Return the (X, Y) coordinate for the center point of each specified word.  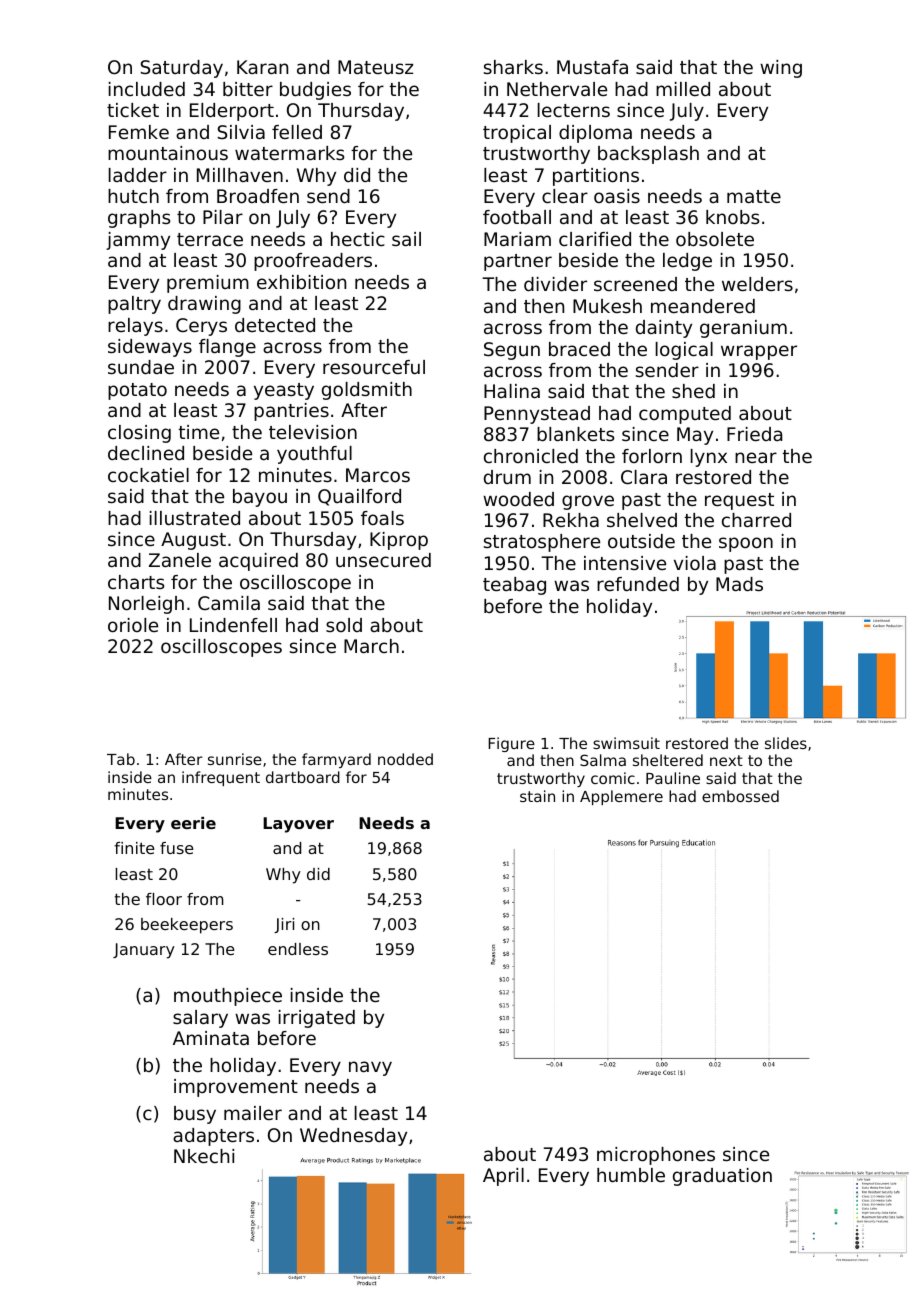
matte (754, 196)
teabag (514, 586)
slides (786, 743)
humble (631, 1175)
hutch (133, 196)
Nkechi (204, 1156)
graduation (722, 1177)
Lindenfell (233, 625)
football (517, 217)
